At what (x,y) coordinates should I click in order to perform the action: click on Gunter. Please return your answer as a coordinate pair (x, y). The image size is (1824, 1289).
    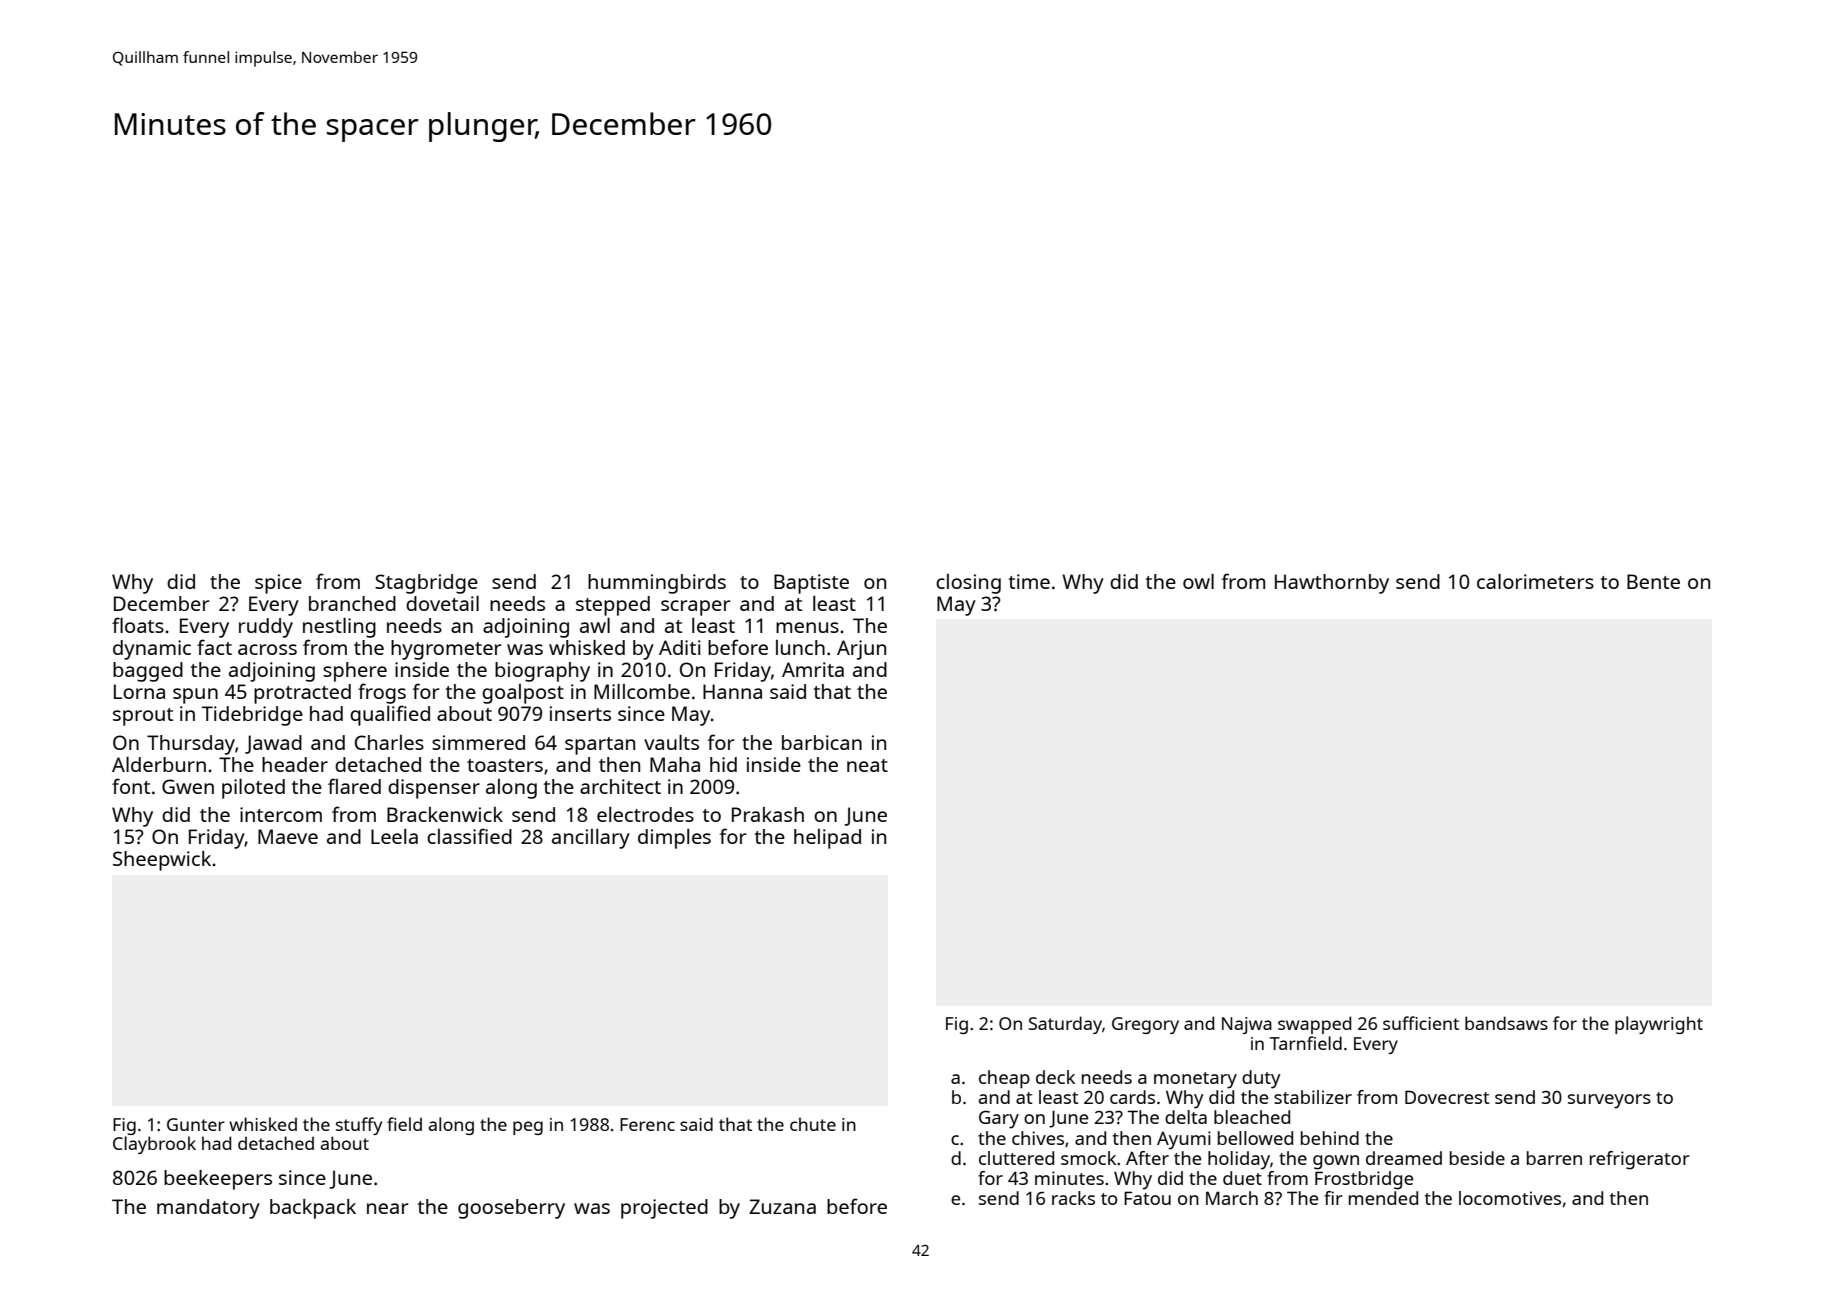
    Looking at the image, I should click on (196, 1124).
